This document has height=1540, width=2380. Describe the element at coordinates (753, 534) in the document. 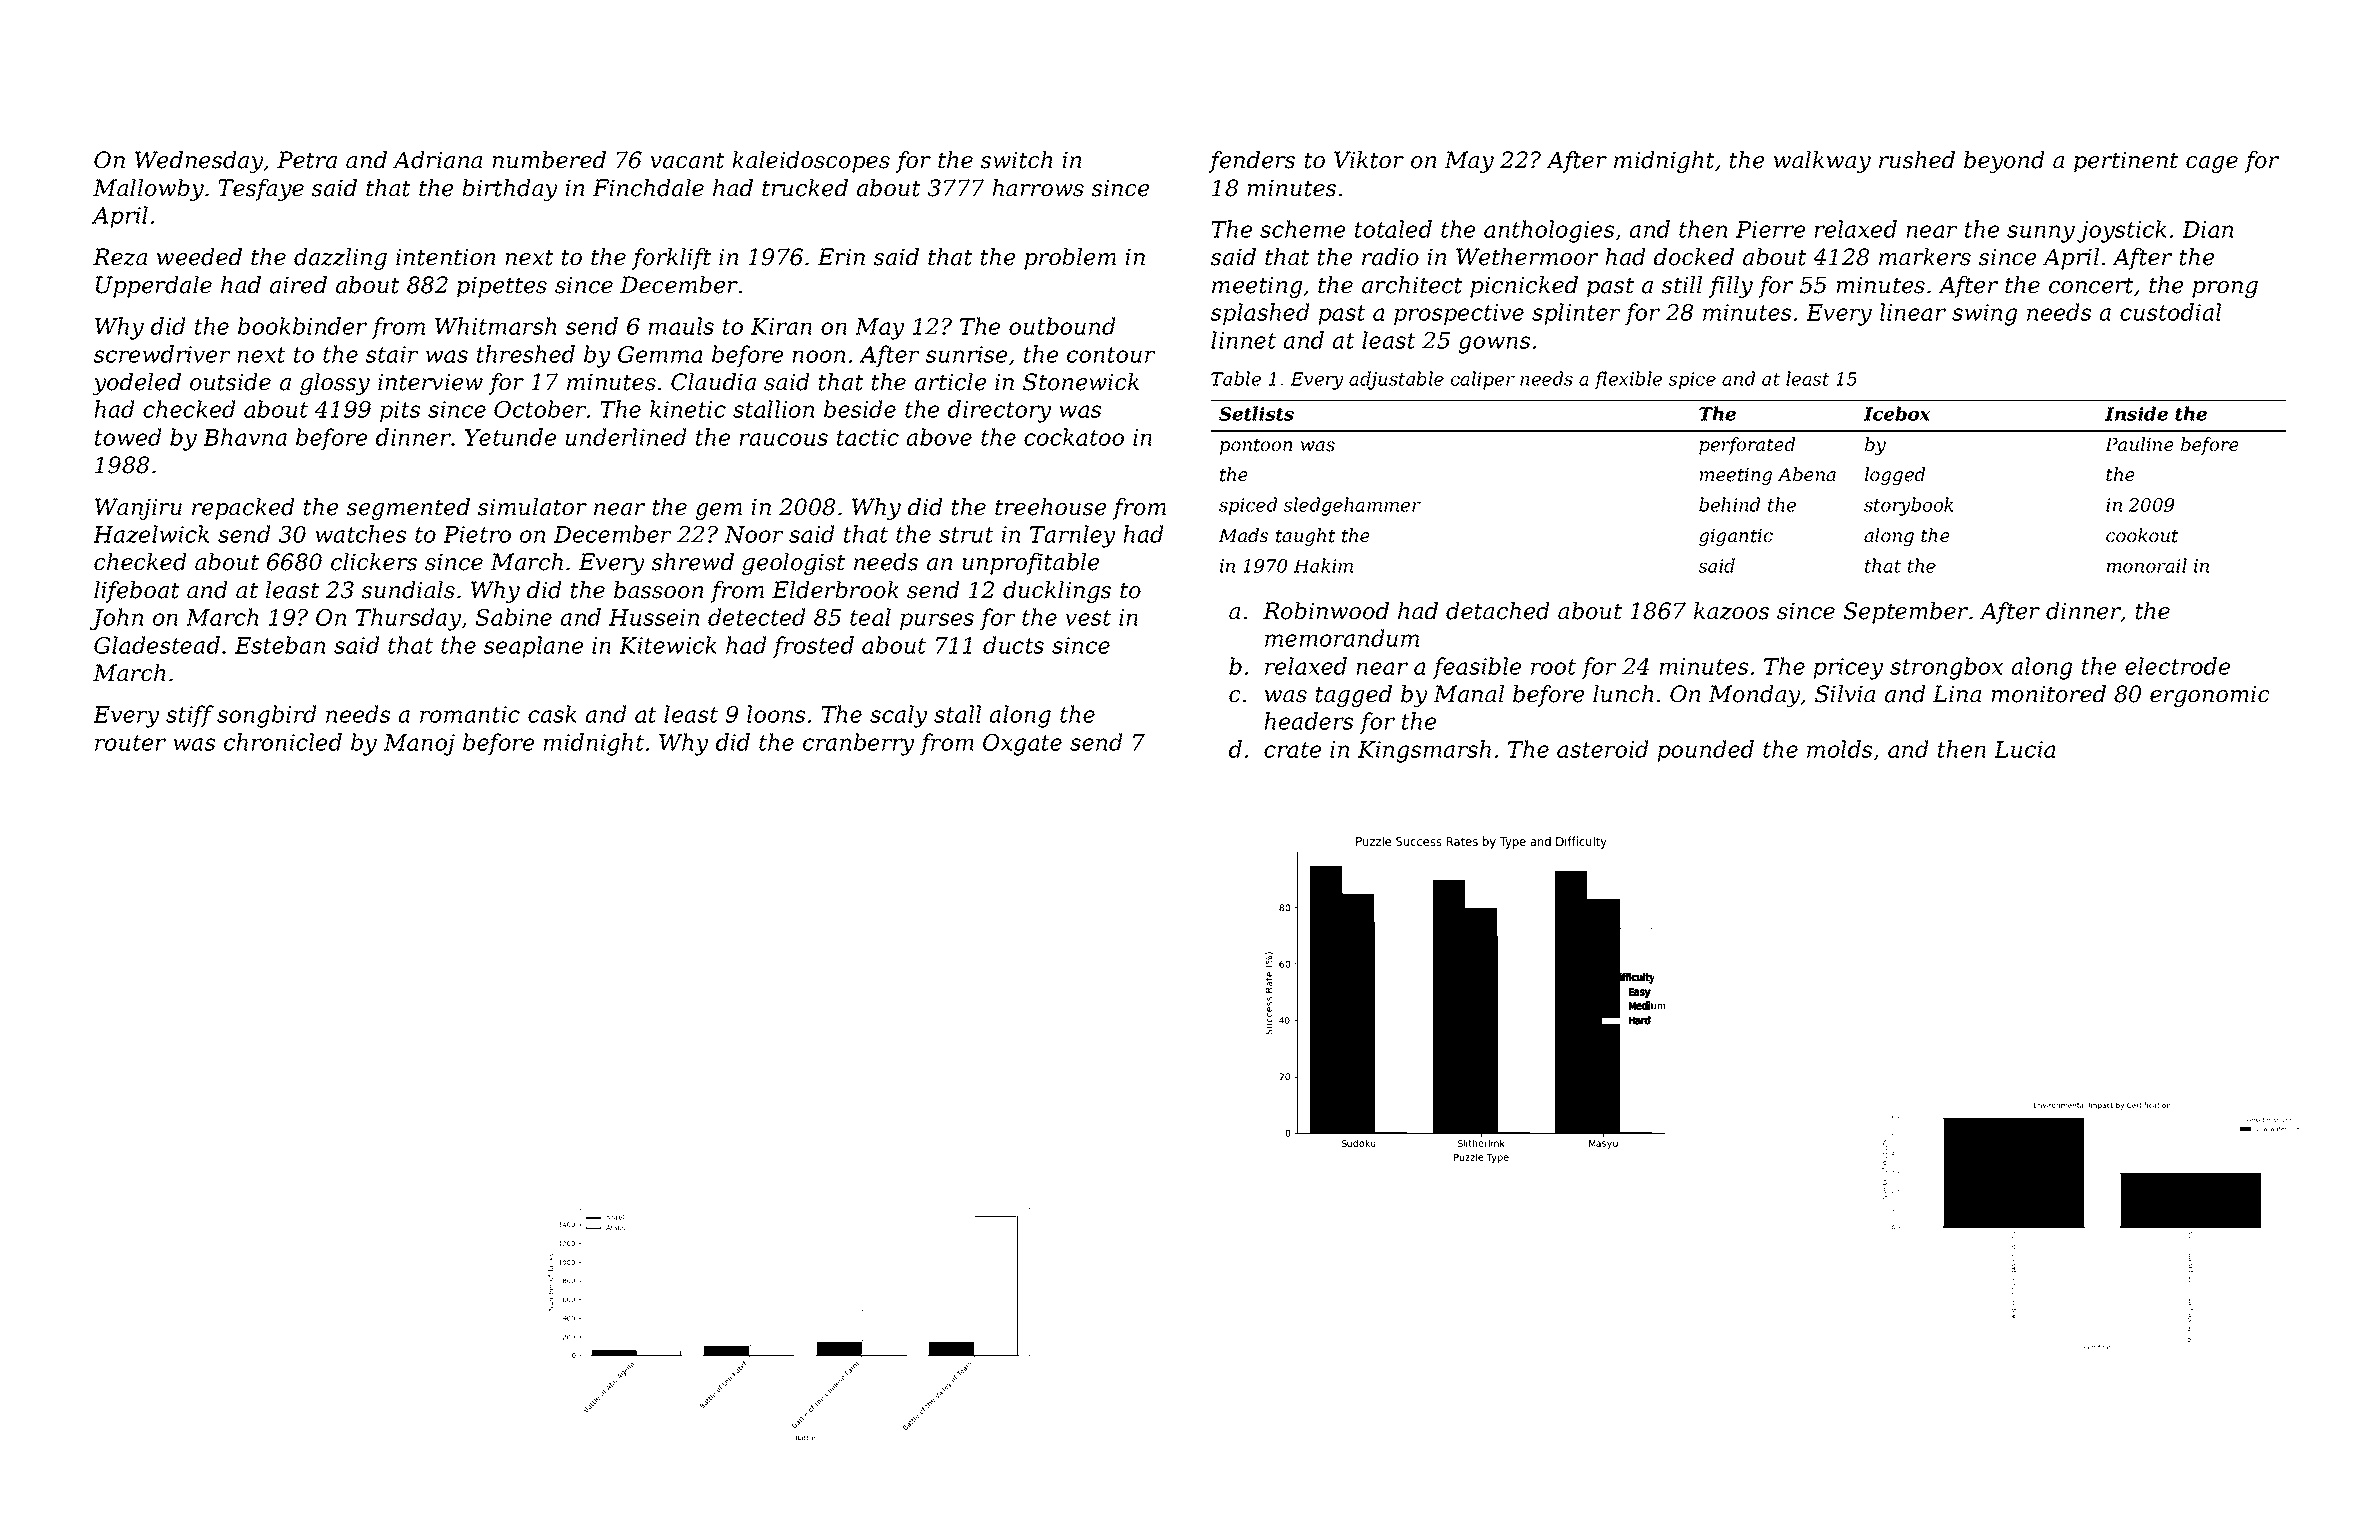

I see `Noor` at that location.
